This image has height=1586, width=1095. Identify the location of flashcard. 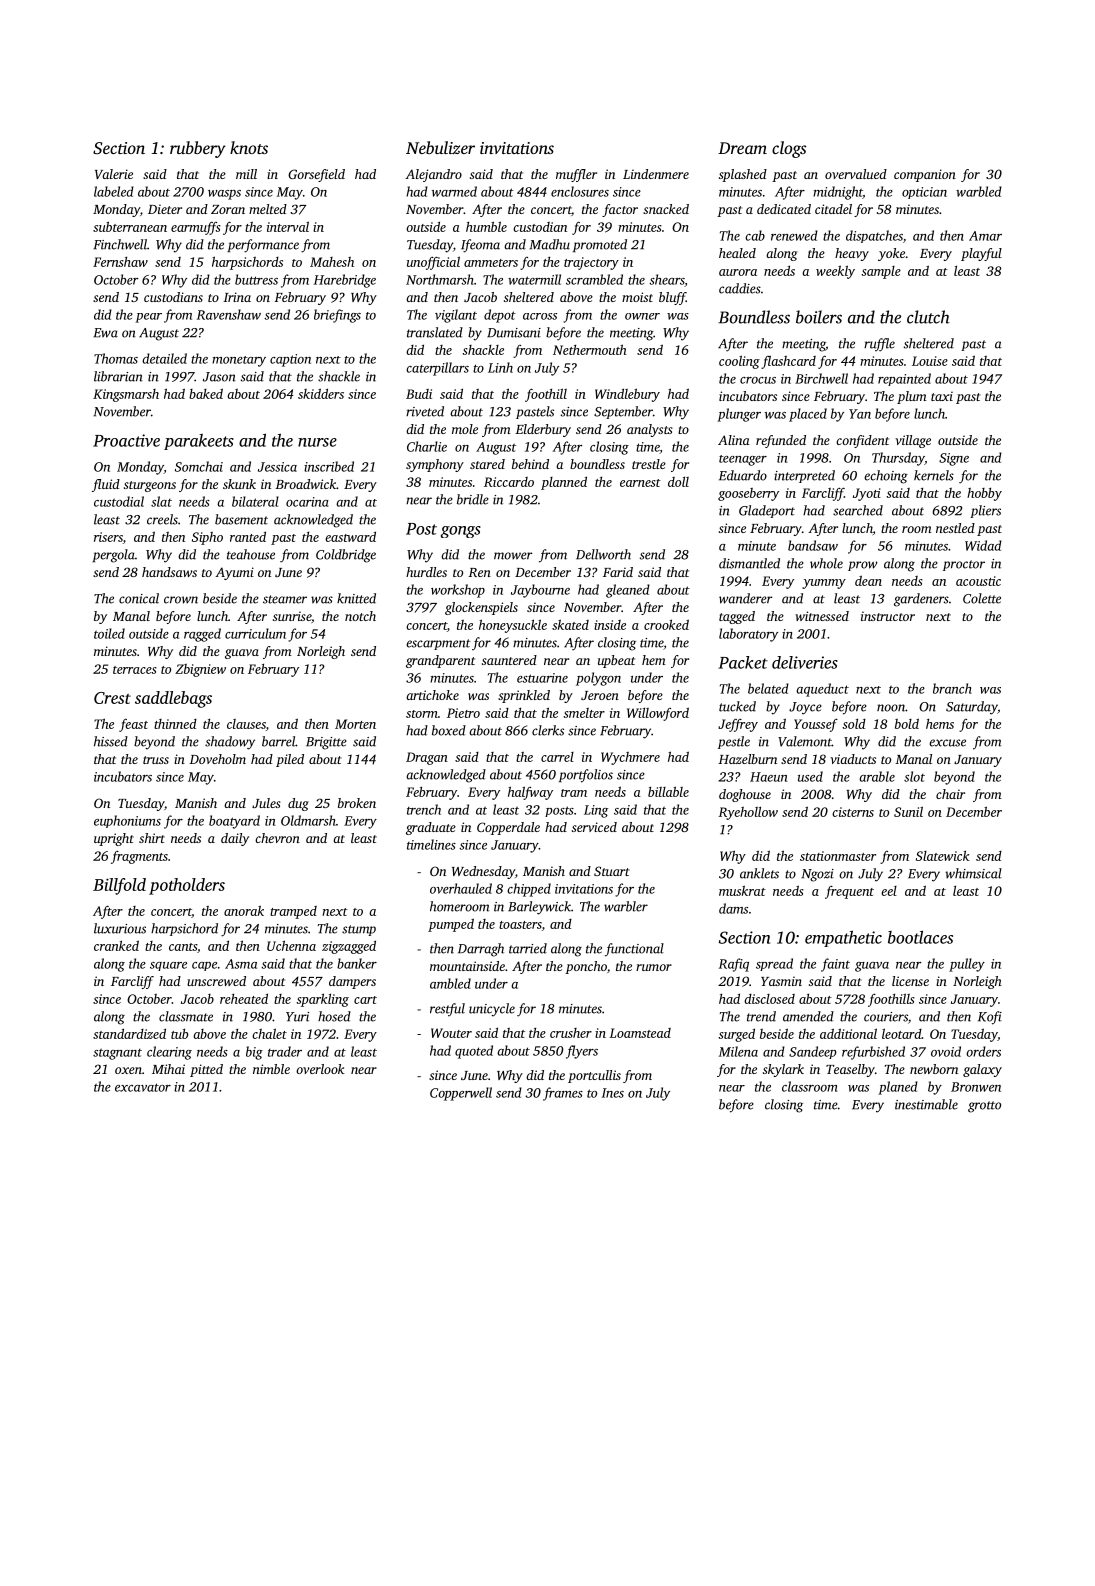
(788, 362).
